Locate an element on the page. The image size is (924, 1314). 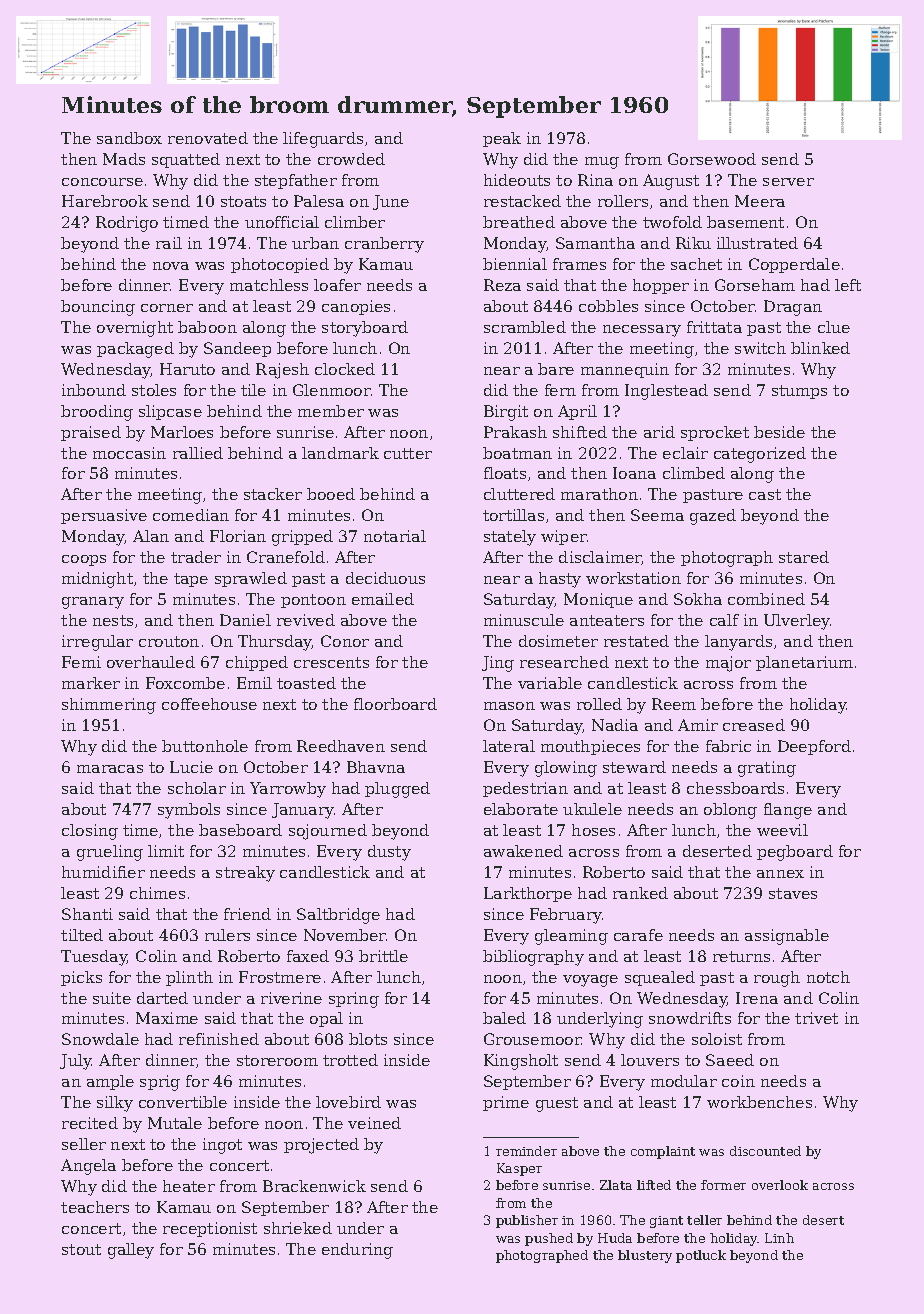
sandbox is located at coordinates (129, 138).
